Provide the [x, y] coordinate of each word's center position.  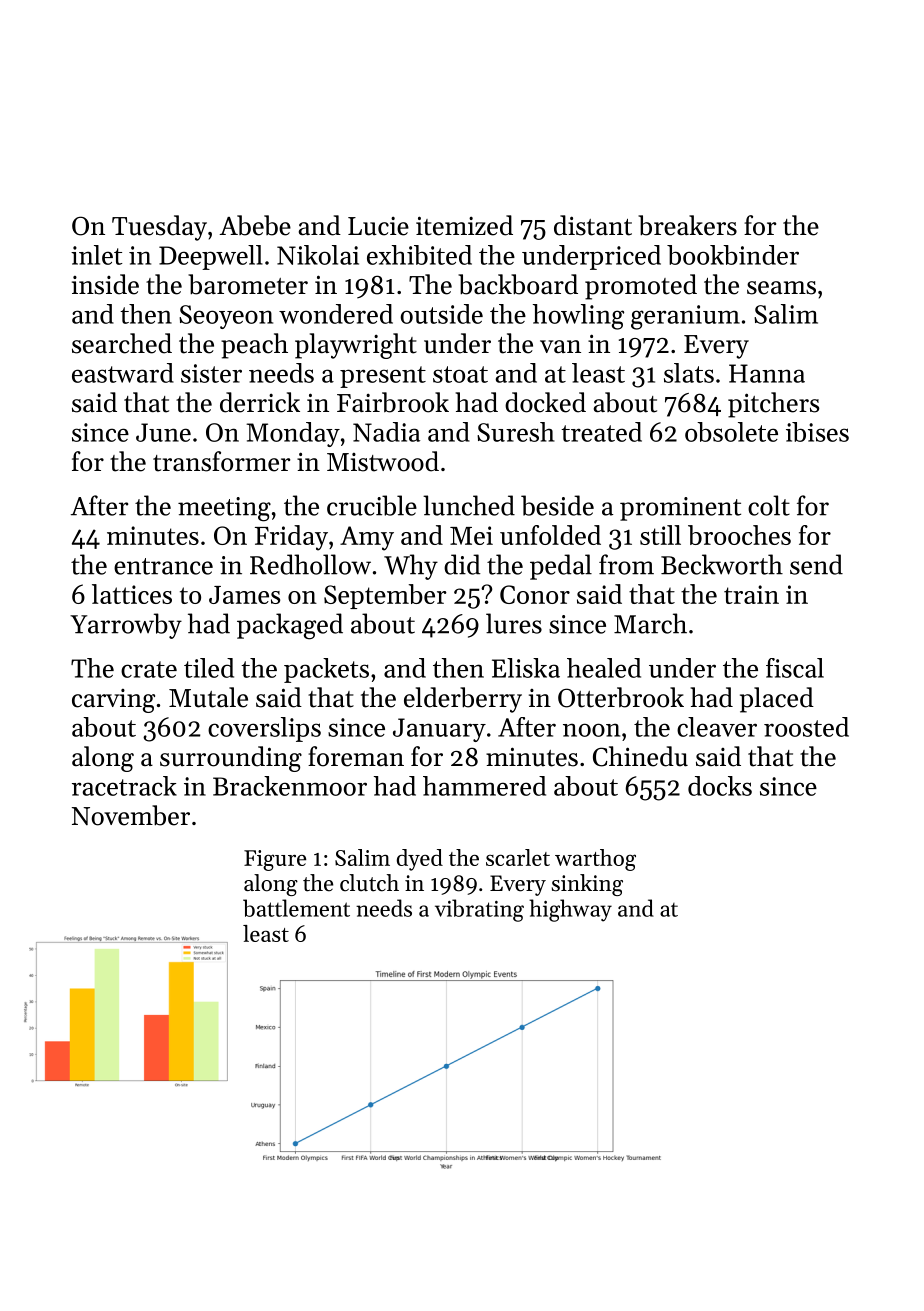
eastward [123, 373]
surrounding [231, 759]
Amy [367, 538]
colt [769, 505]
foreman [356, 756]
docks [720, 786]
